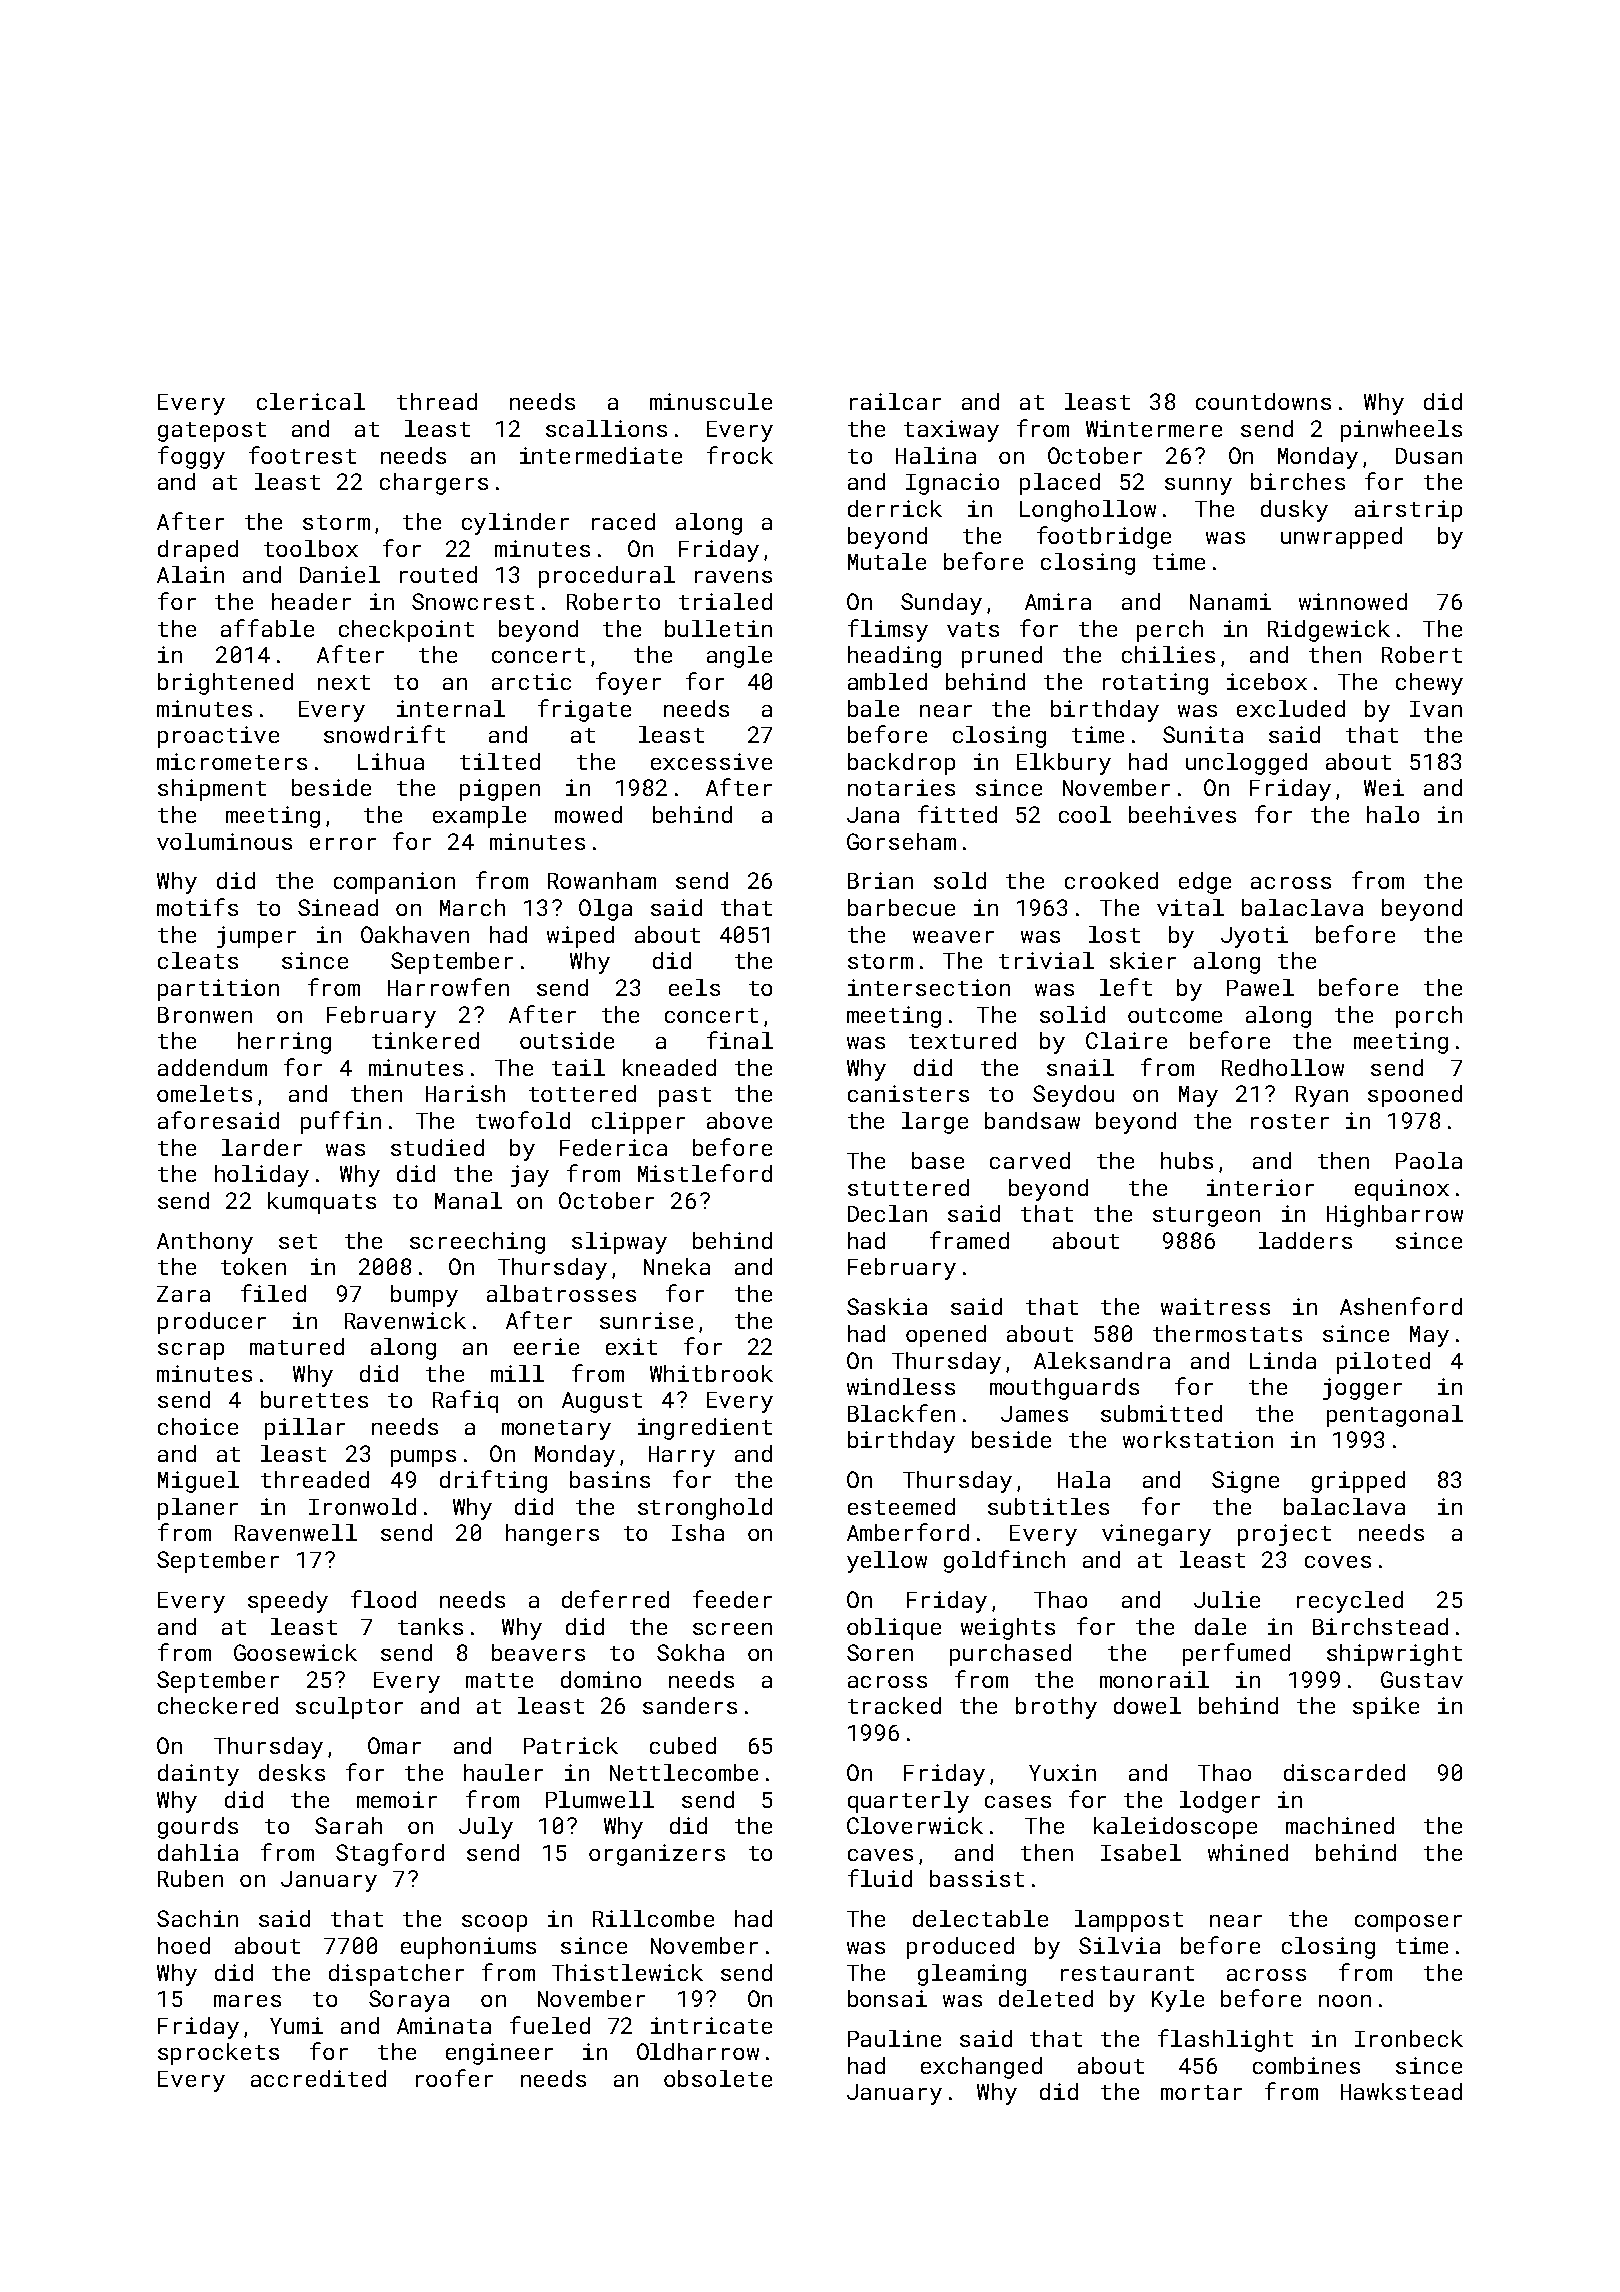 Image resolution: width=1620 pixels, height=2292 pixels. What do you see at coordinates (711, 401) in the page?
I see `minuscule` at bounding box center [711, 401].
